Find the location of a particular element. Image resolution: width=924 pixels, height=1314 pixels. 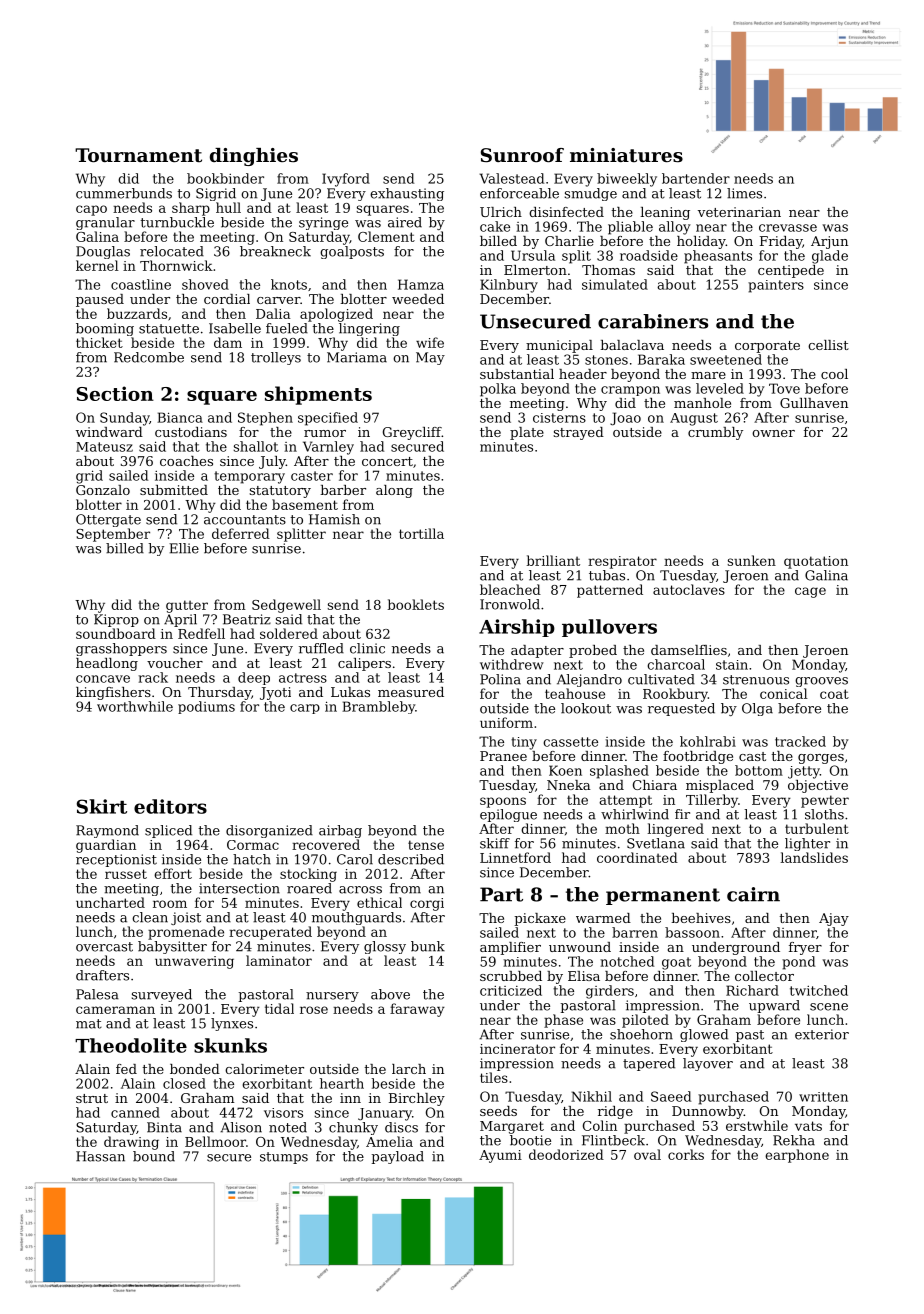

Mateusz is located at coordinates (104, 447).
